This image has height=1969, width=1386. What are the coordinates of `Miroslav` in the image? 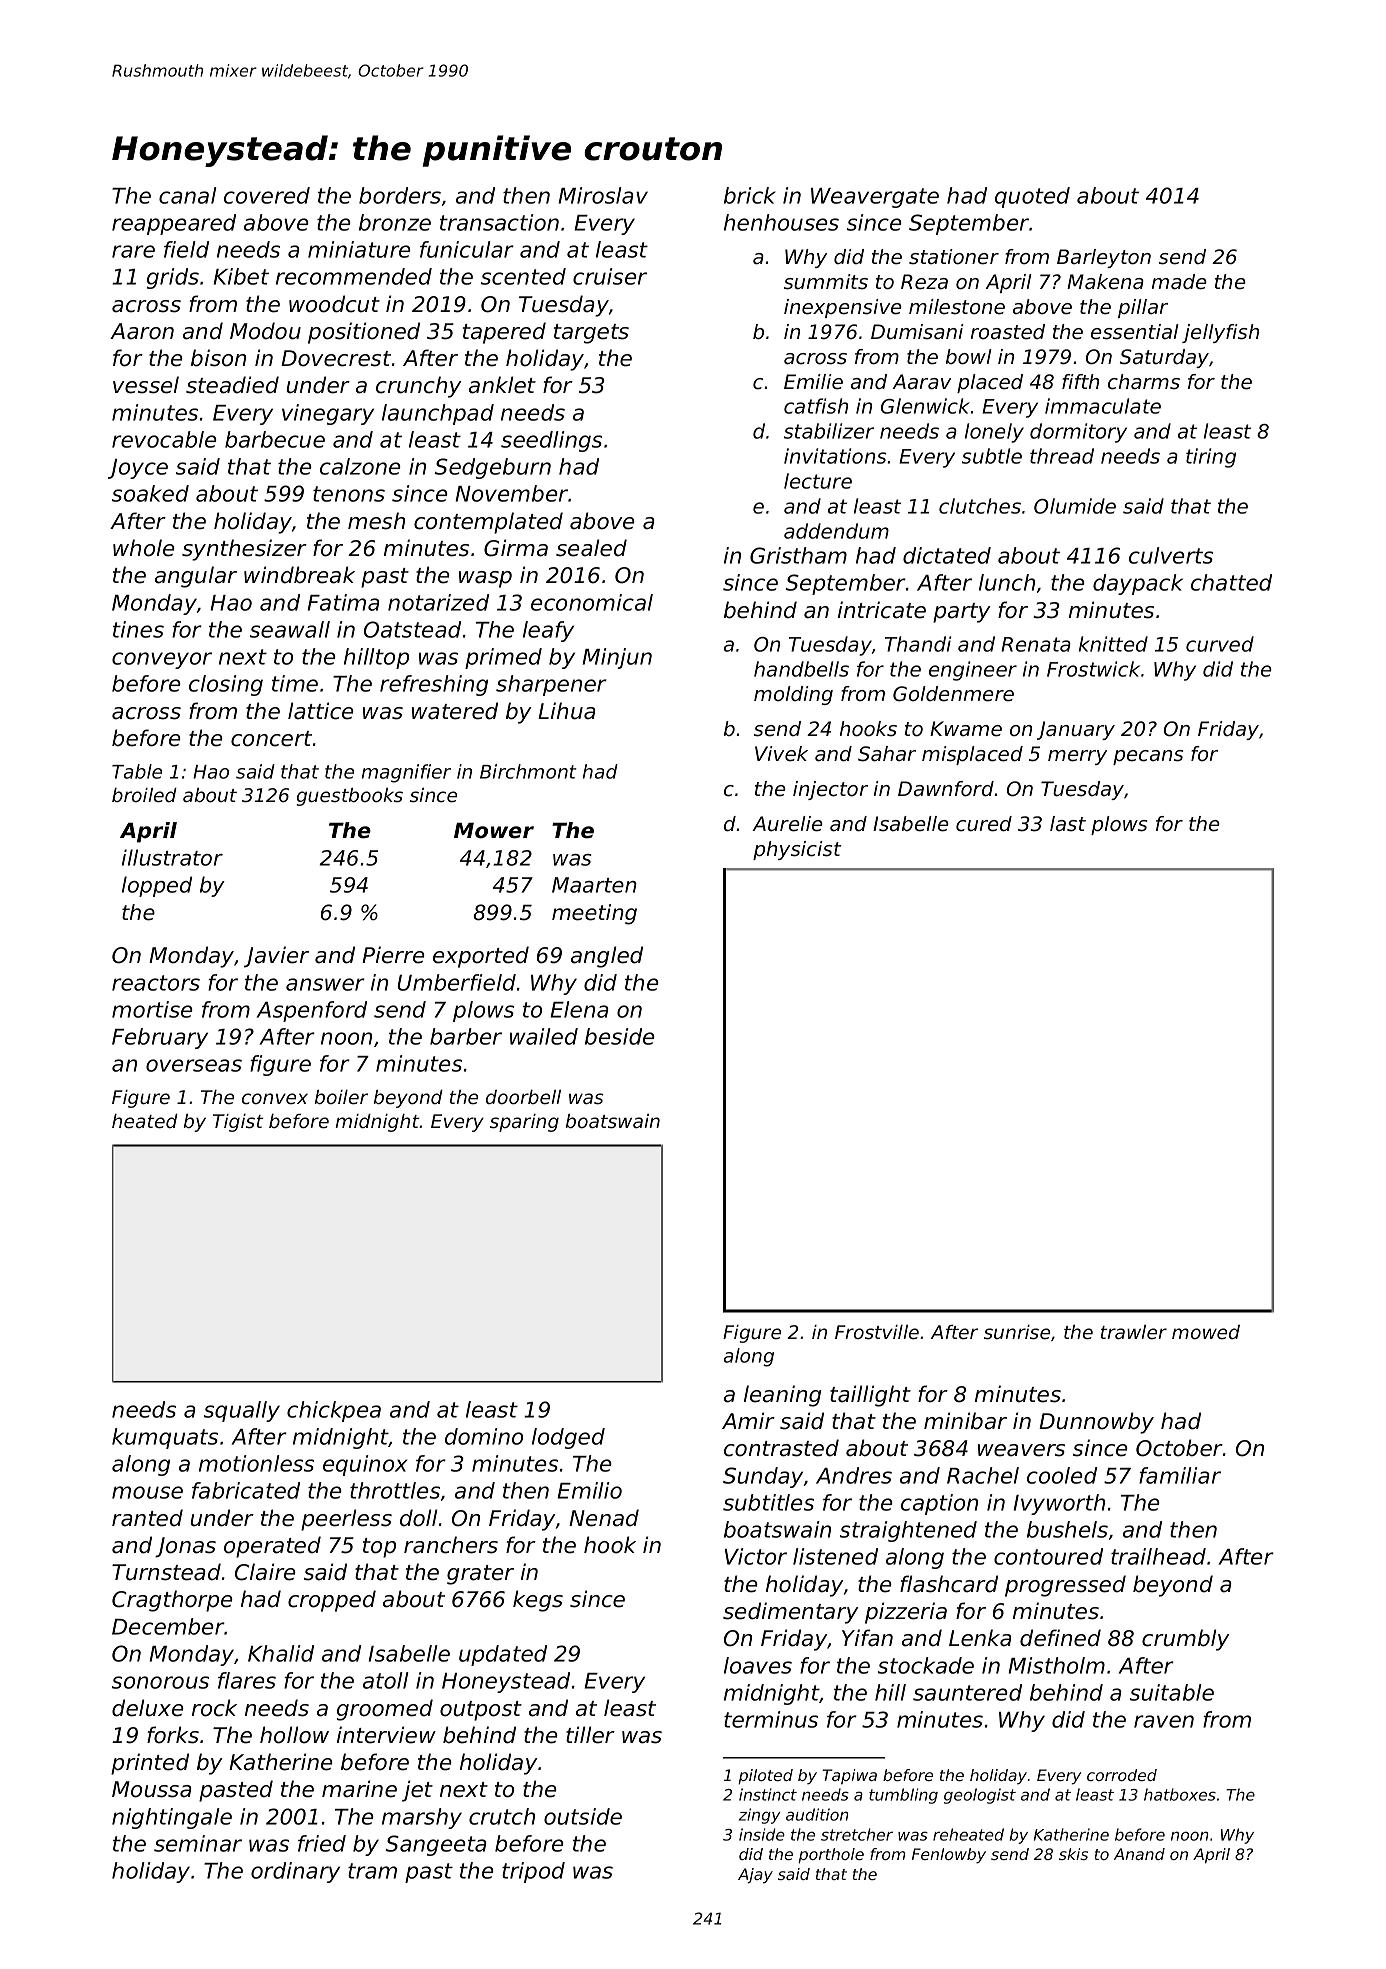 It's located at (603, 195).
